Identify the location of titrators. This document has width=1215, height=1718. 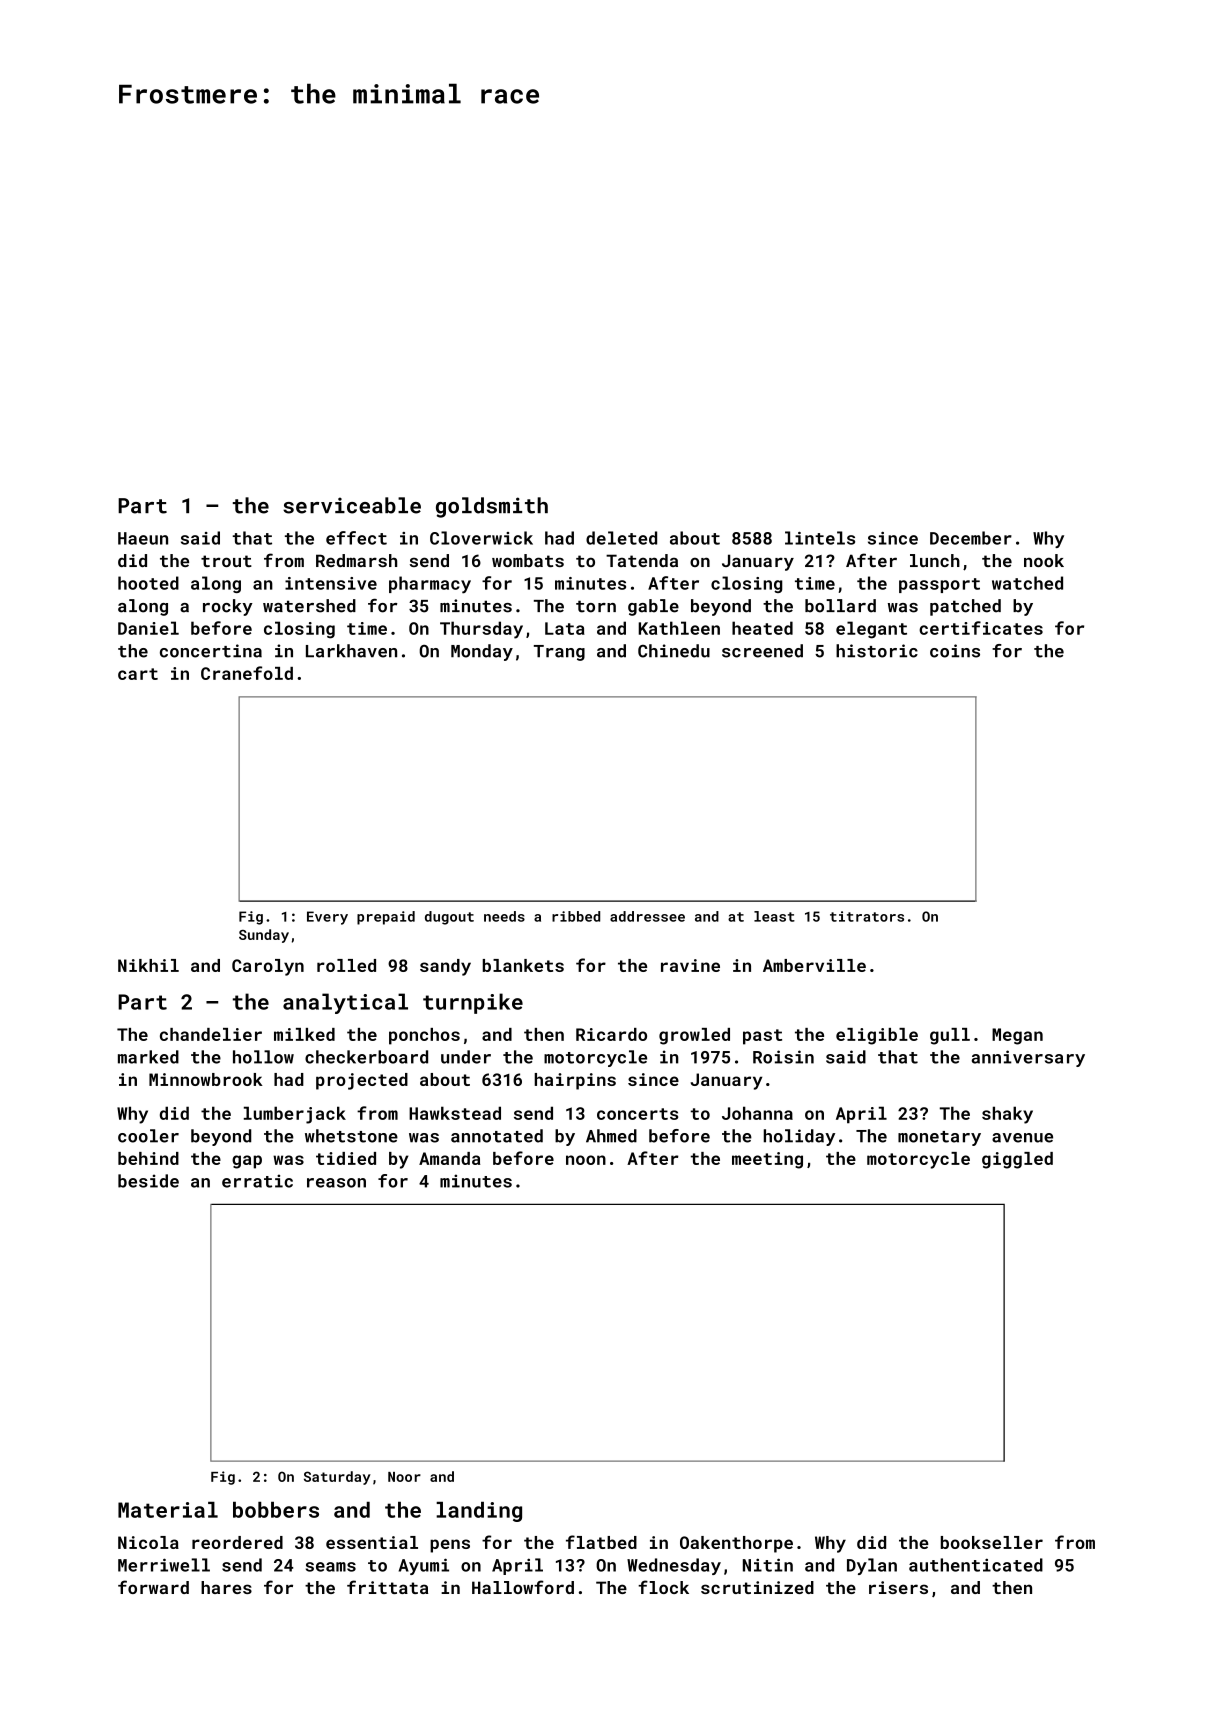
(867, 916).
